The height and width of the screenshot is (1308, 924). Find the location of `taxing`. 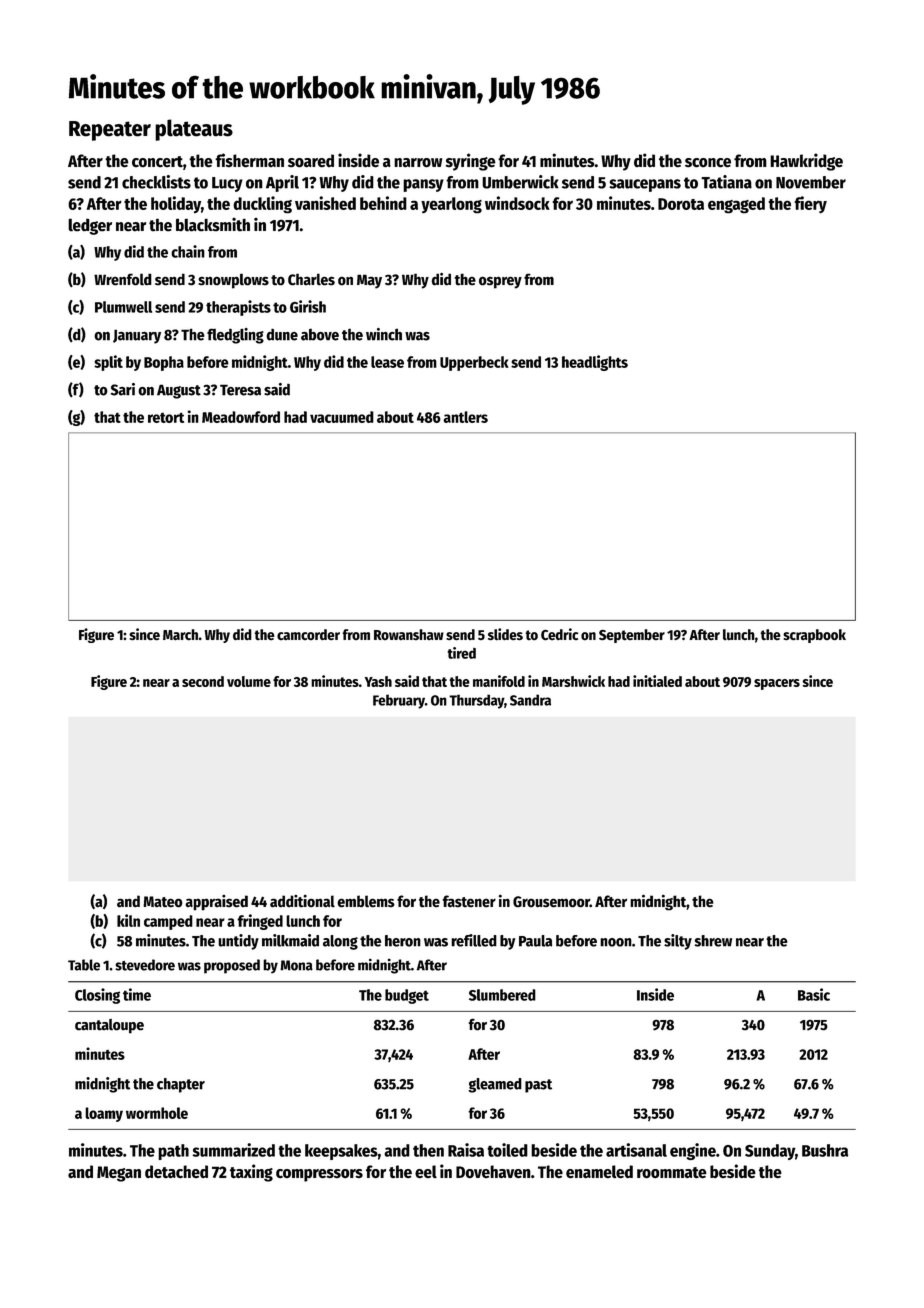

taxing is located at coordinates (251, 1173).
